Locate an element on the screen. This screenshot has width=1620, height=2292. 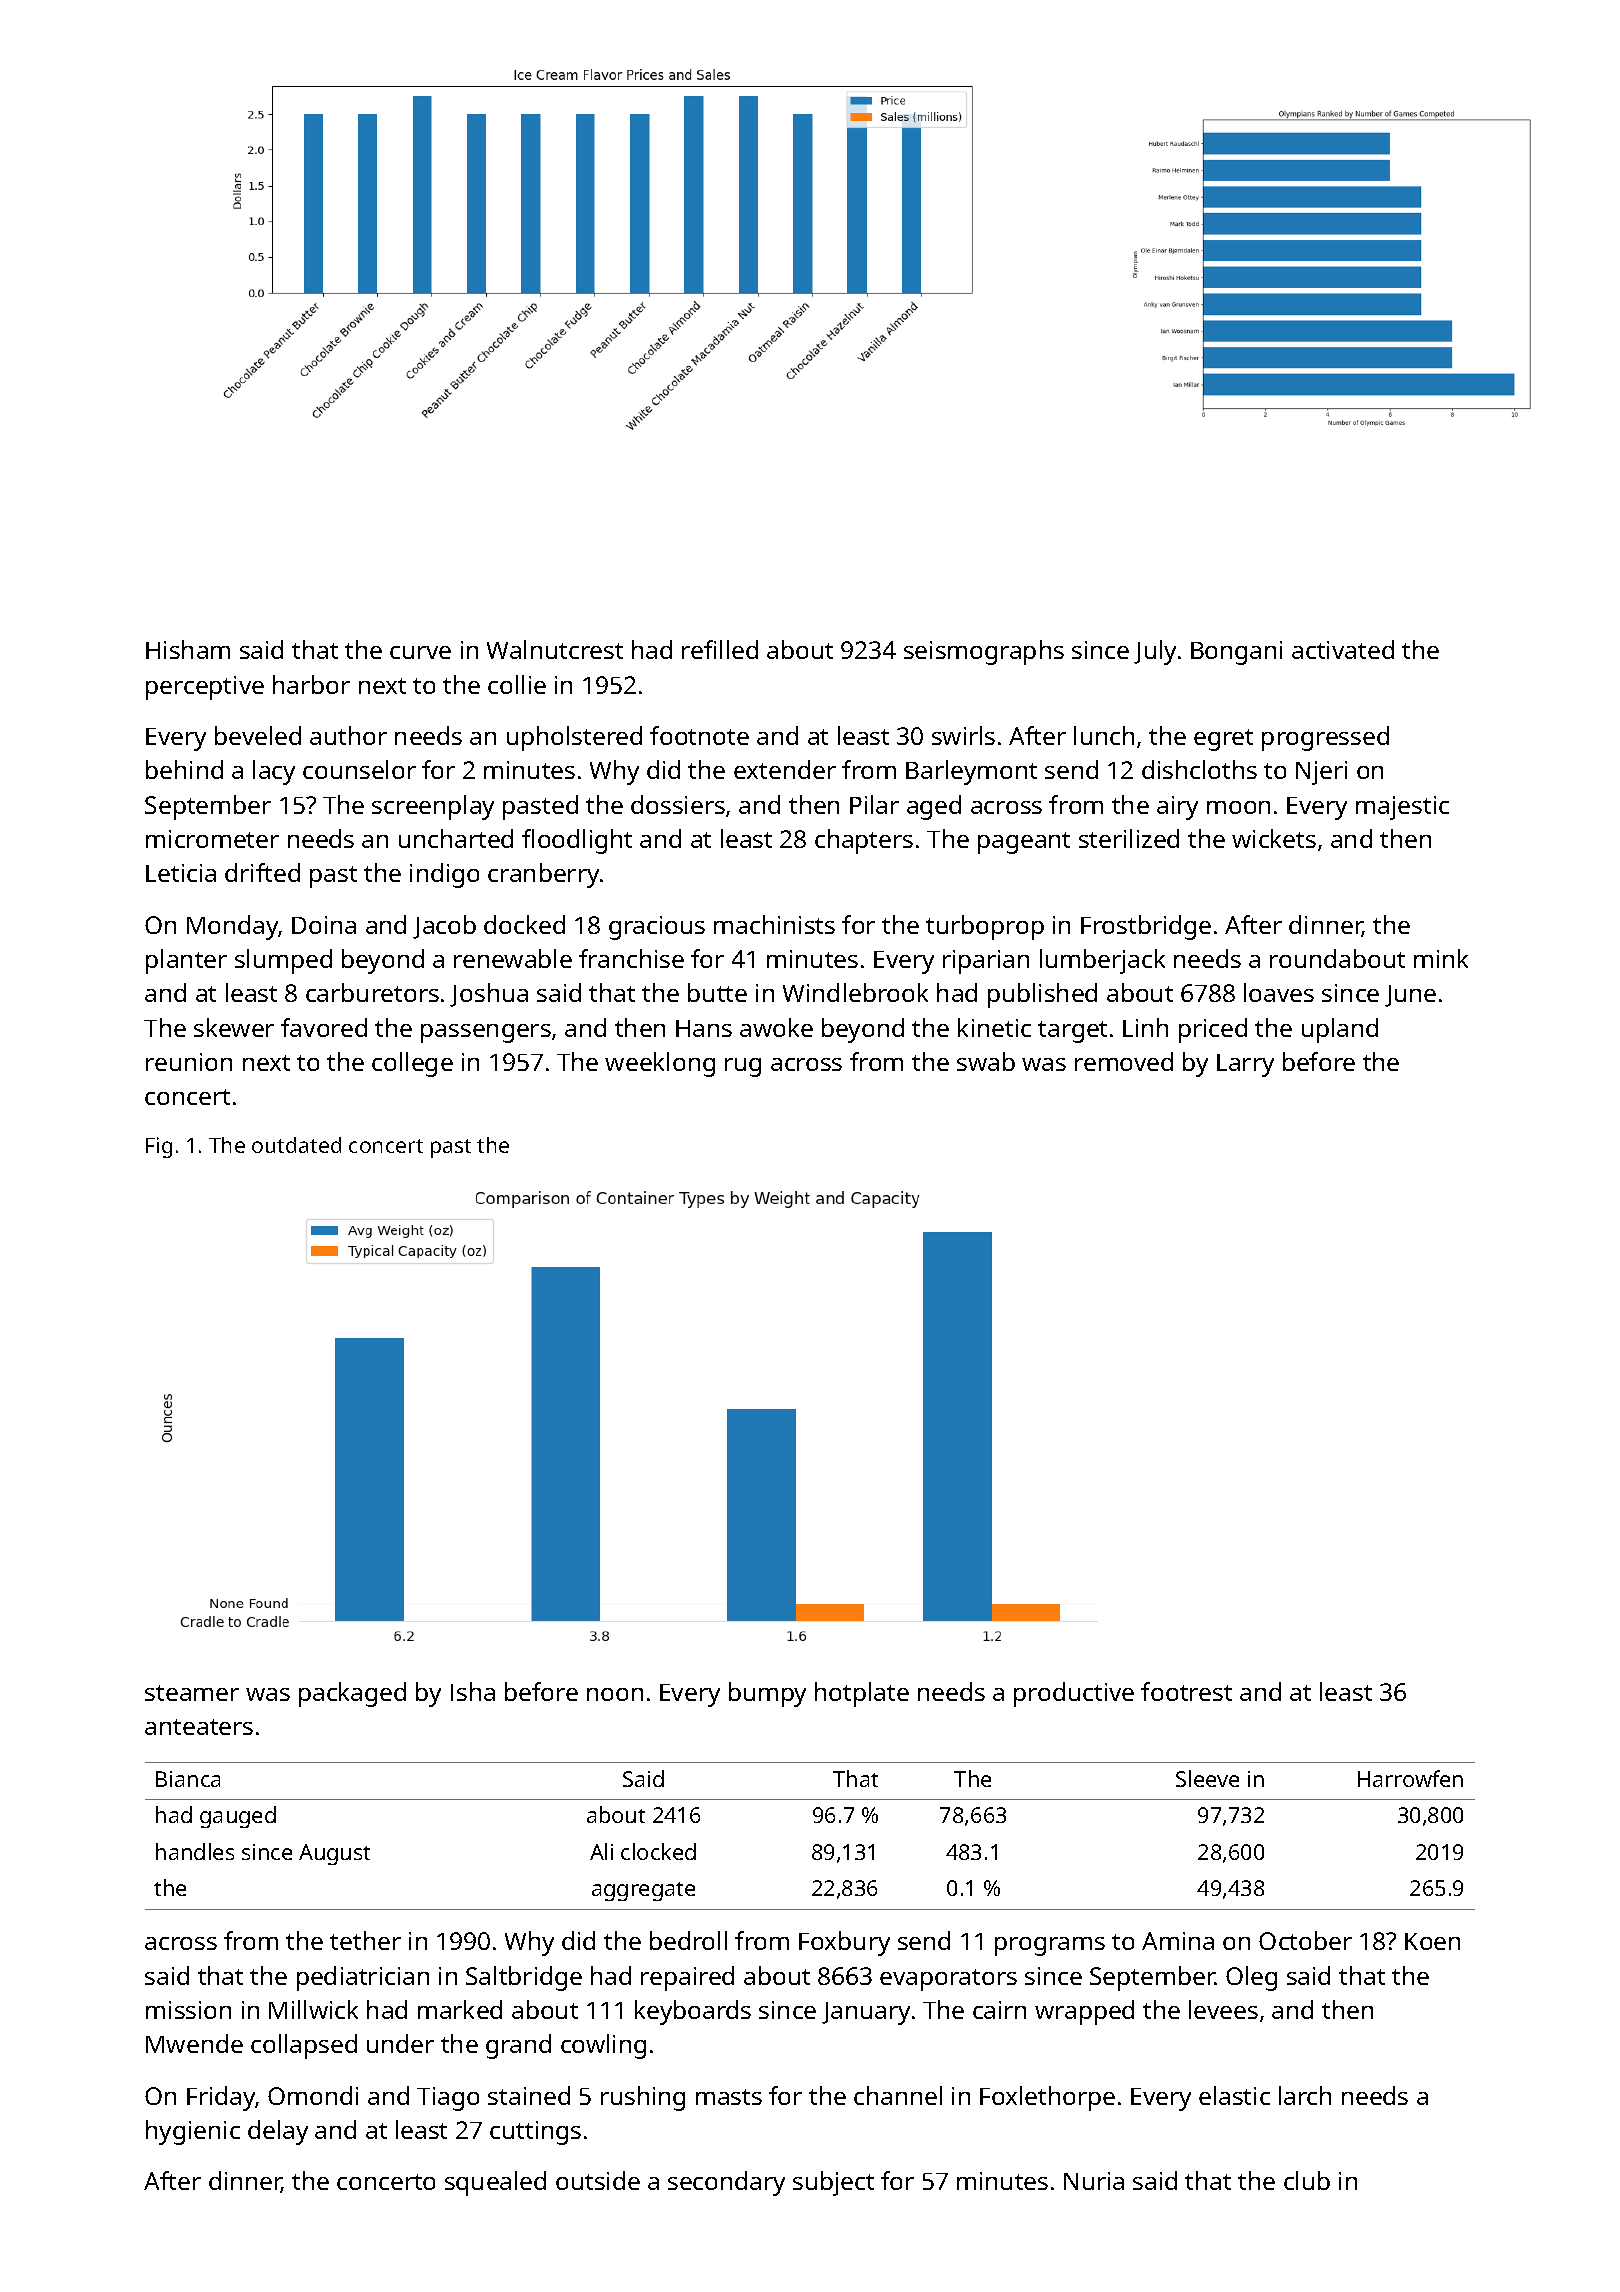
refilled is located at coordinates (720, 649).
